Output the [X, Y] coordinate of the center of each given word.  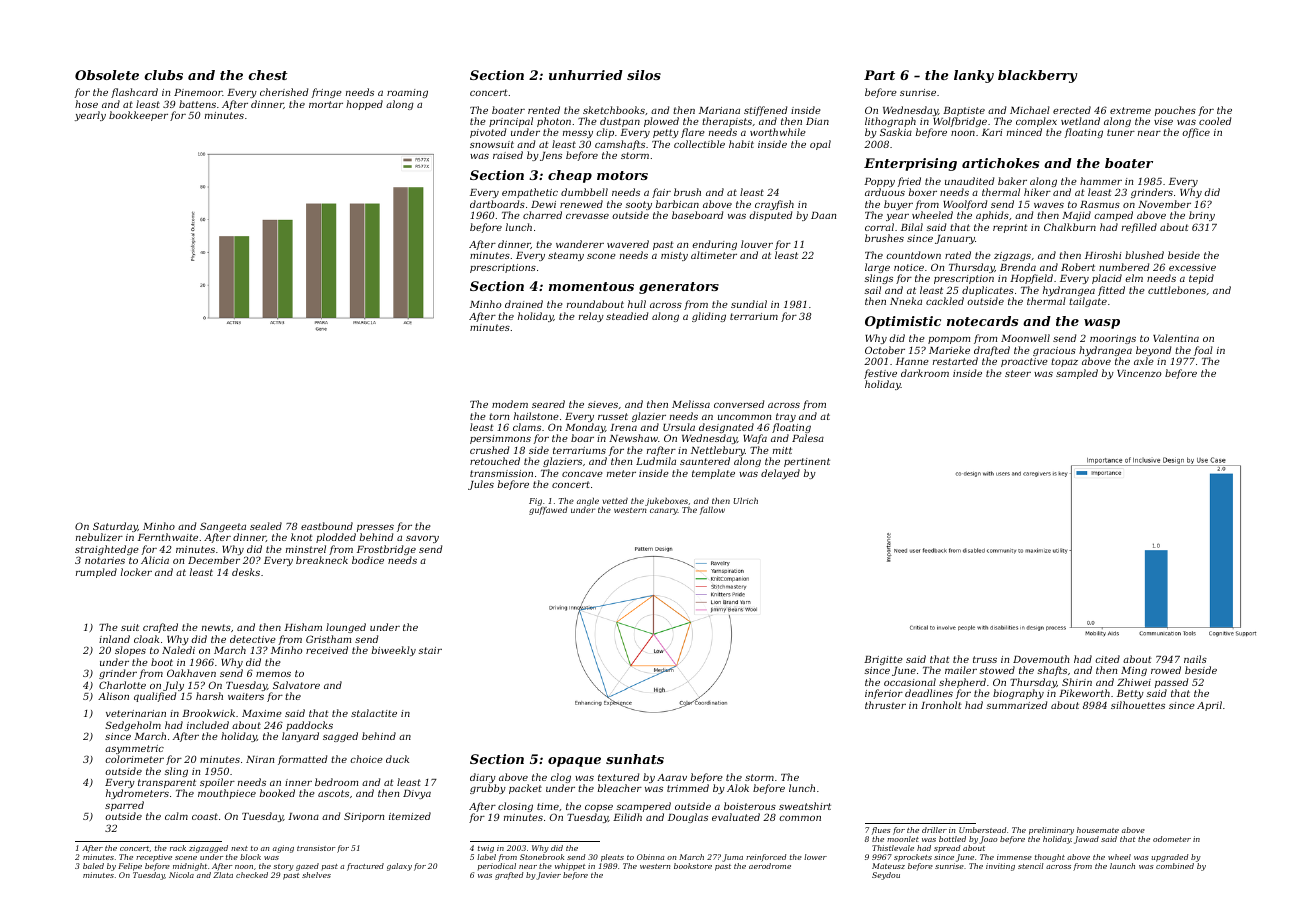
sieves [603, 404]
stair [430, 650]
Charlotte [122, 685]
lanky [974, 76]
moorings [1113, 339]
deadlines [929, 693]
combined [1175, 866]
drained [524, 304]
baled [93, 866]
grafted [509, 876]
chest [268, 75]
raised [508, 155]
